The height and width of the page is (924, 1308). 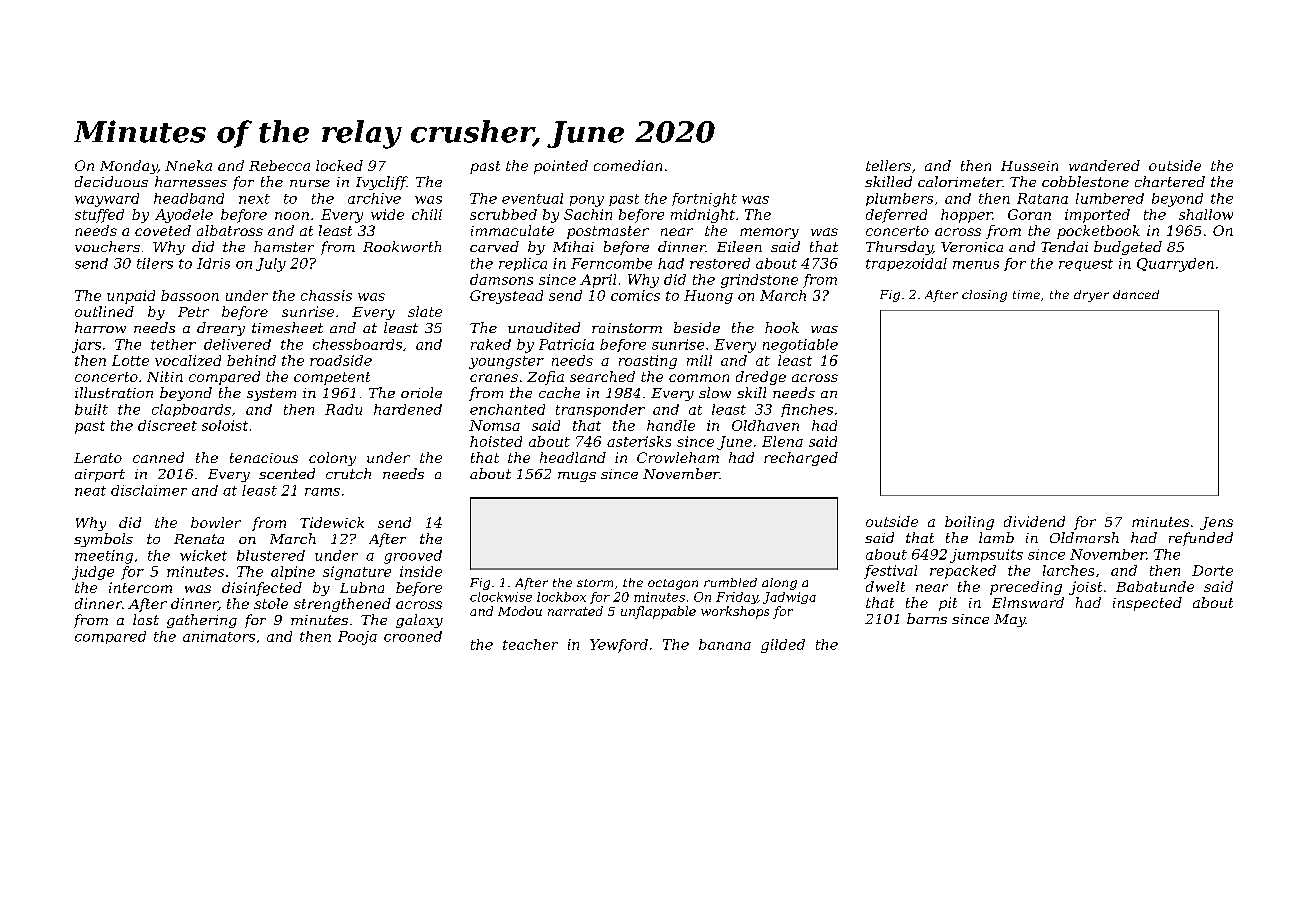 What do you see at coordinates (890, 572) in the page?
I see `festival` at bounding box center [890, 572].
